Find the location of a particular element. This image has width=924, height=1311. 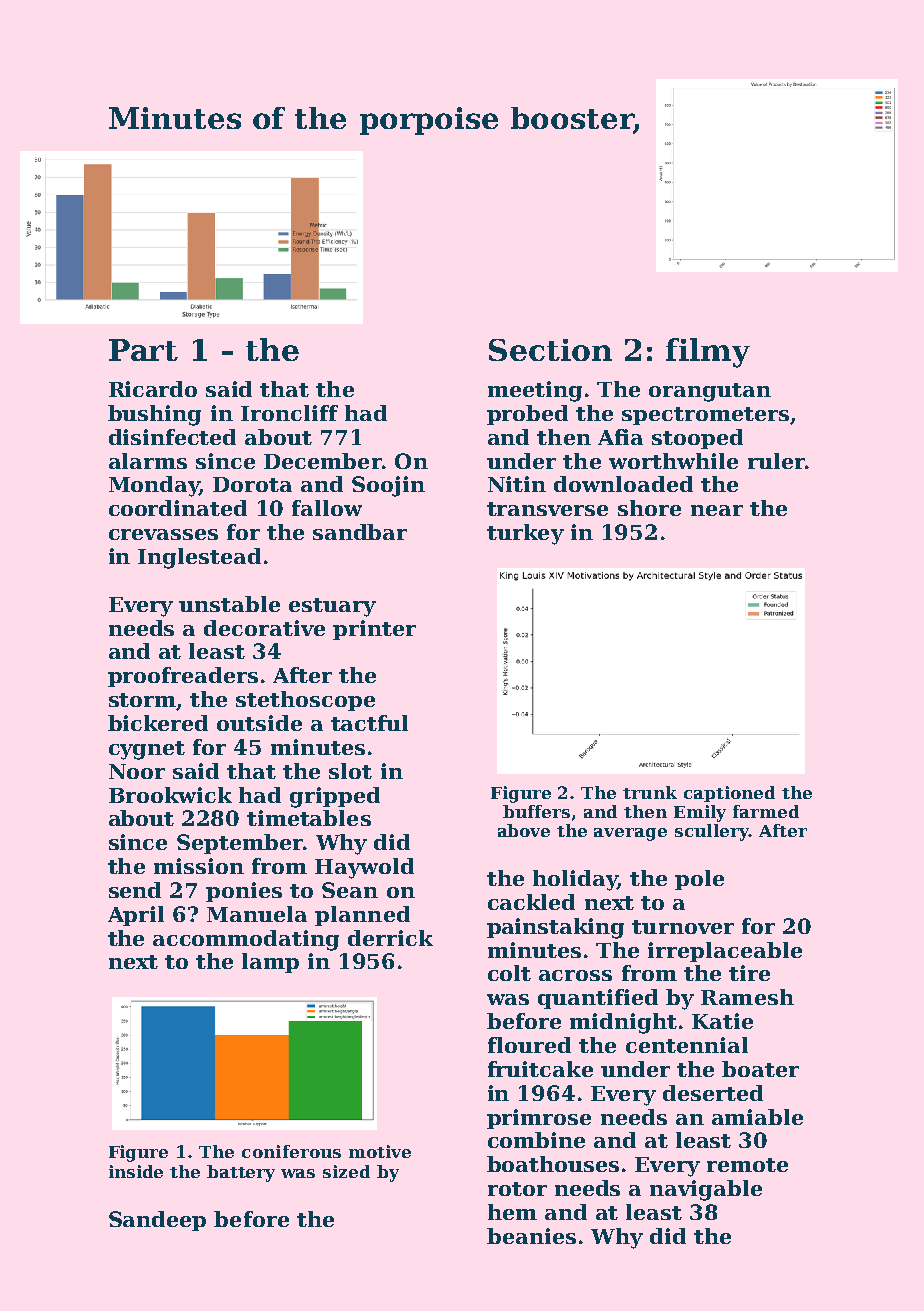

floured is located at coordinates (529, 1045).
